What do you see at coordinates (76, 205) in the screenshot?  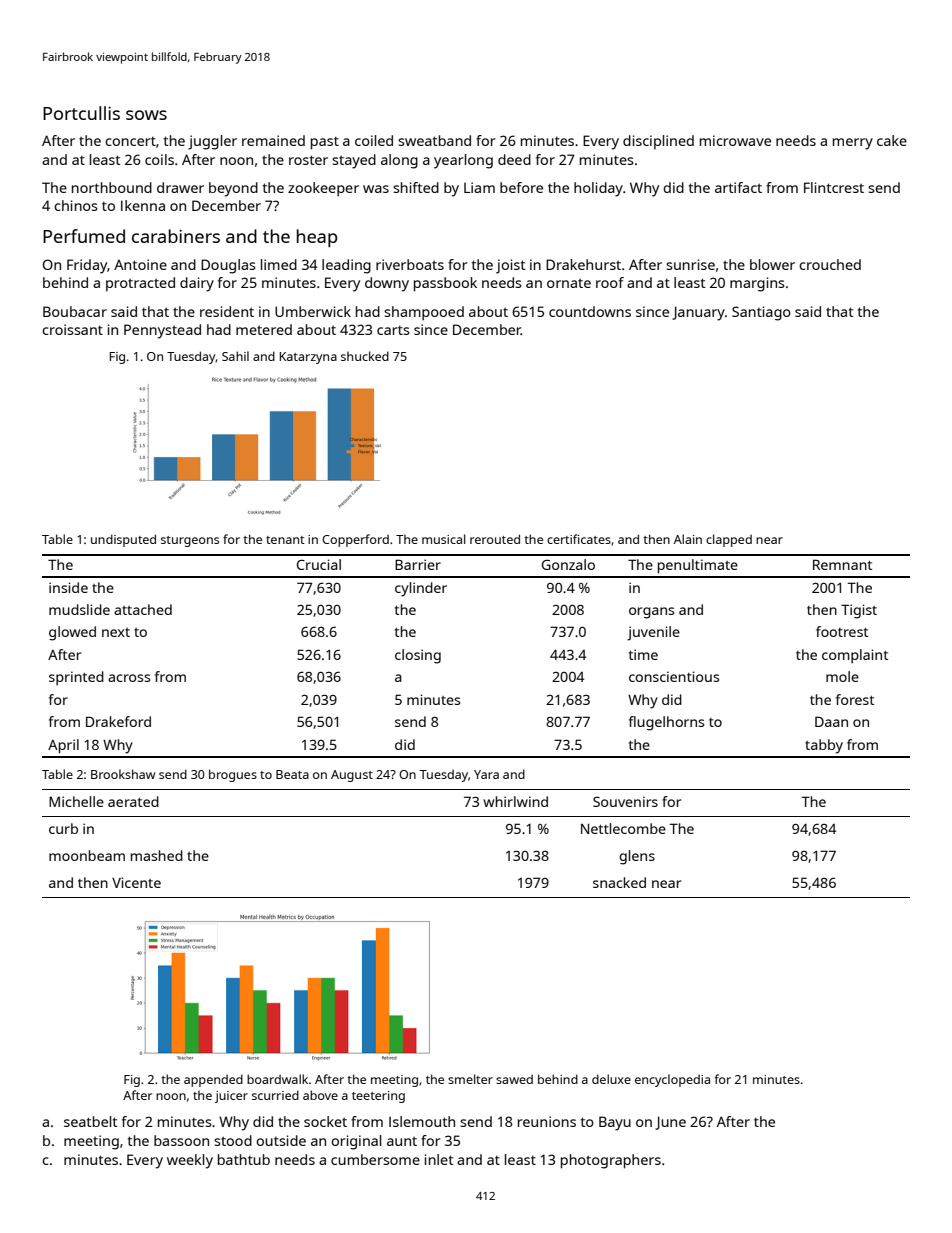 I see `chinos` at bounding box center [76, 205].
